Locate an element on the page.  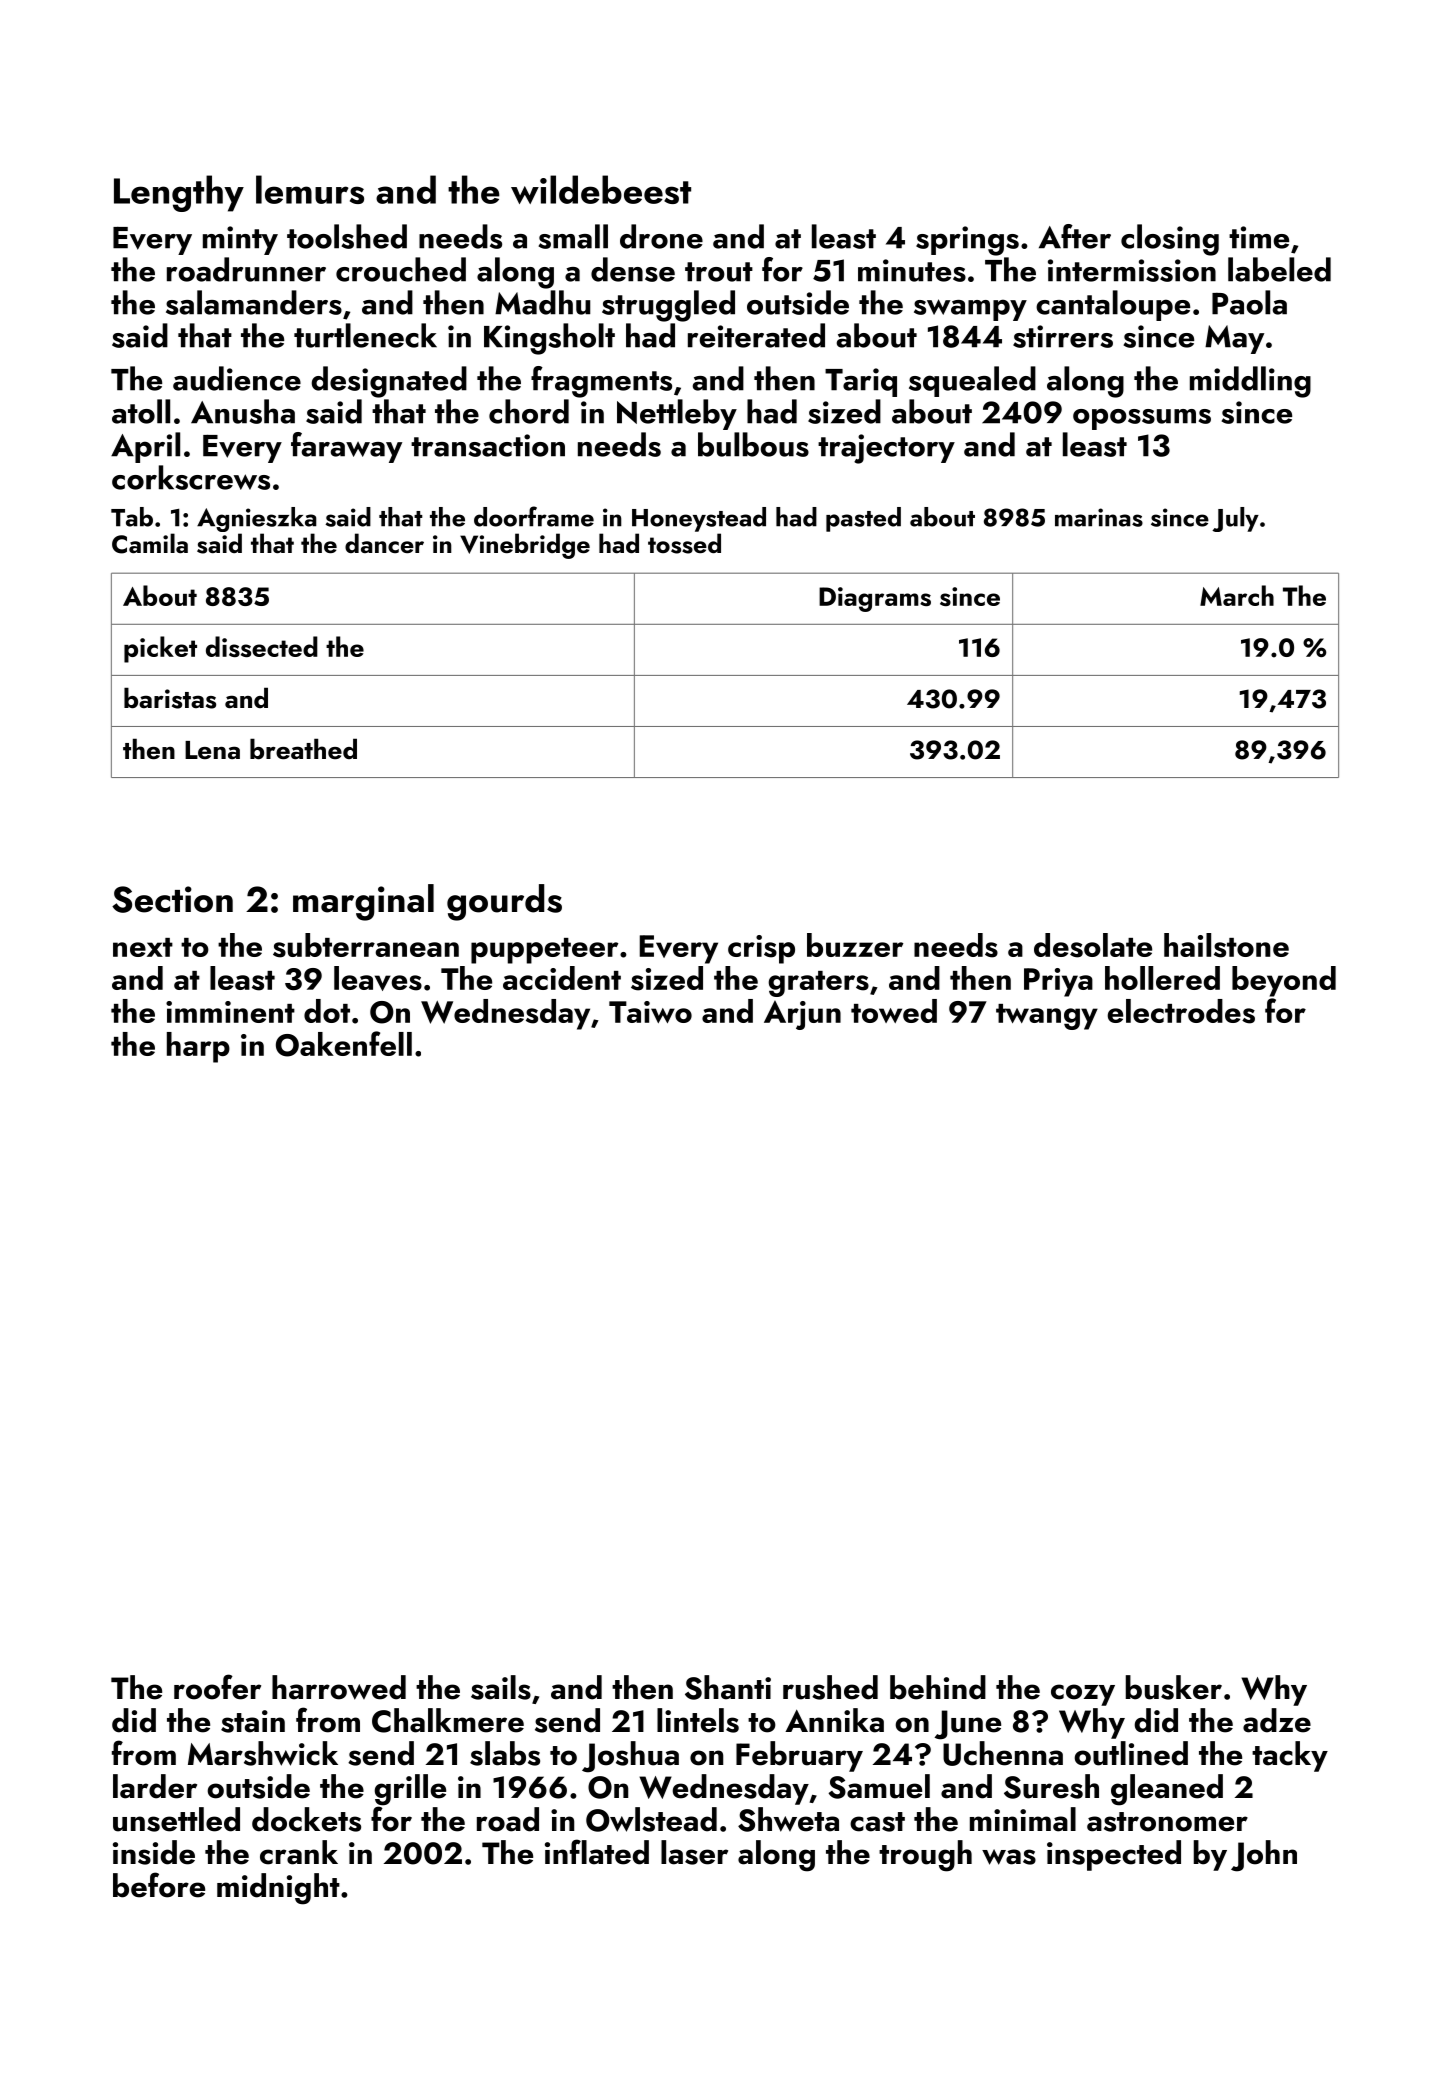
Kingsholt is located at coordinates (549, 339).
